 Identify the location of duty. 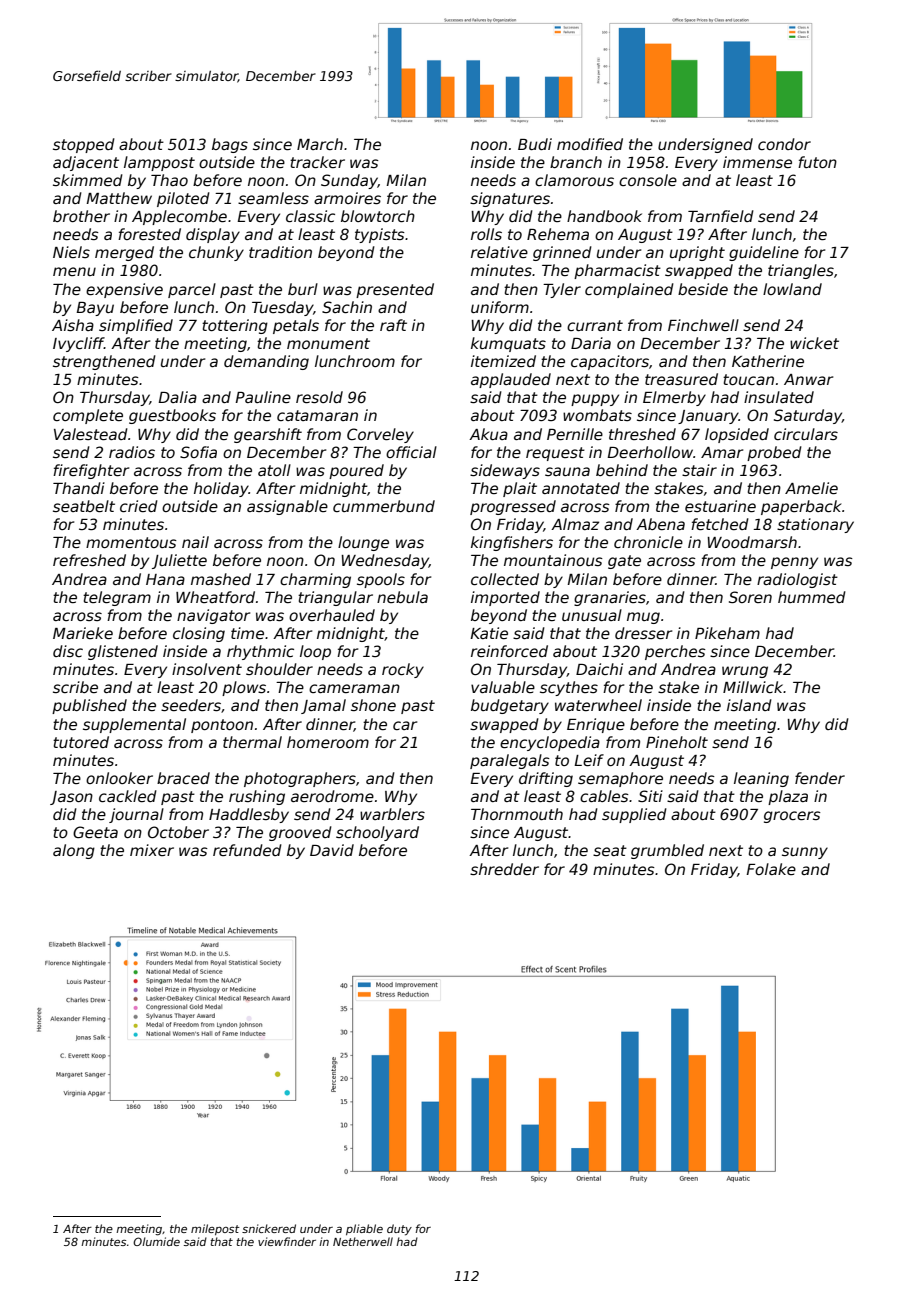
(399, 1230).
